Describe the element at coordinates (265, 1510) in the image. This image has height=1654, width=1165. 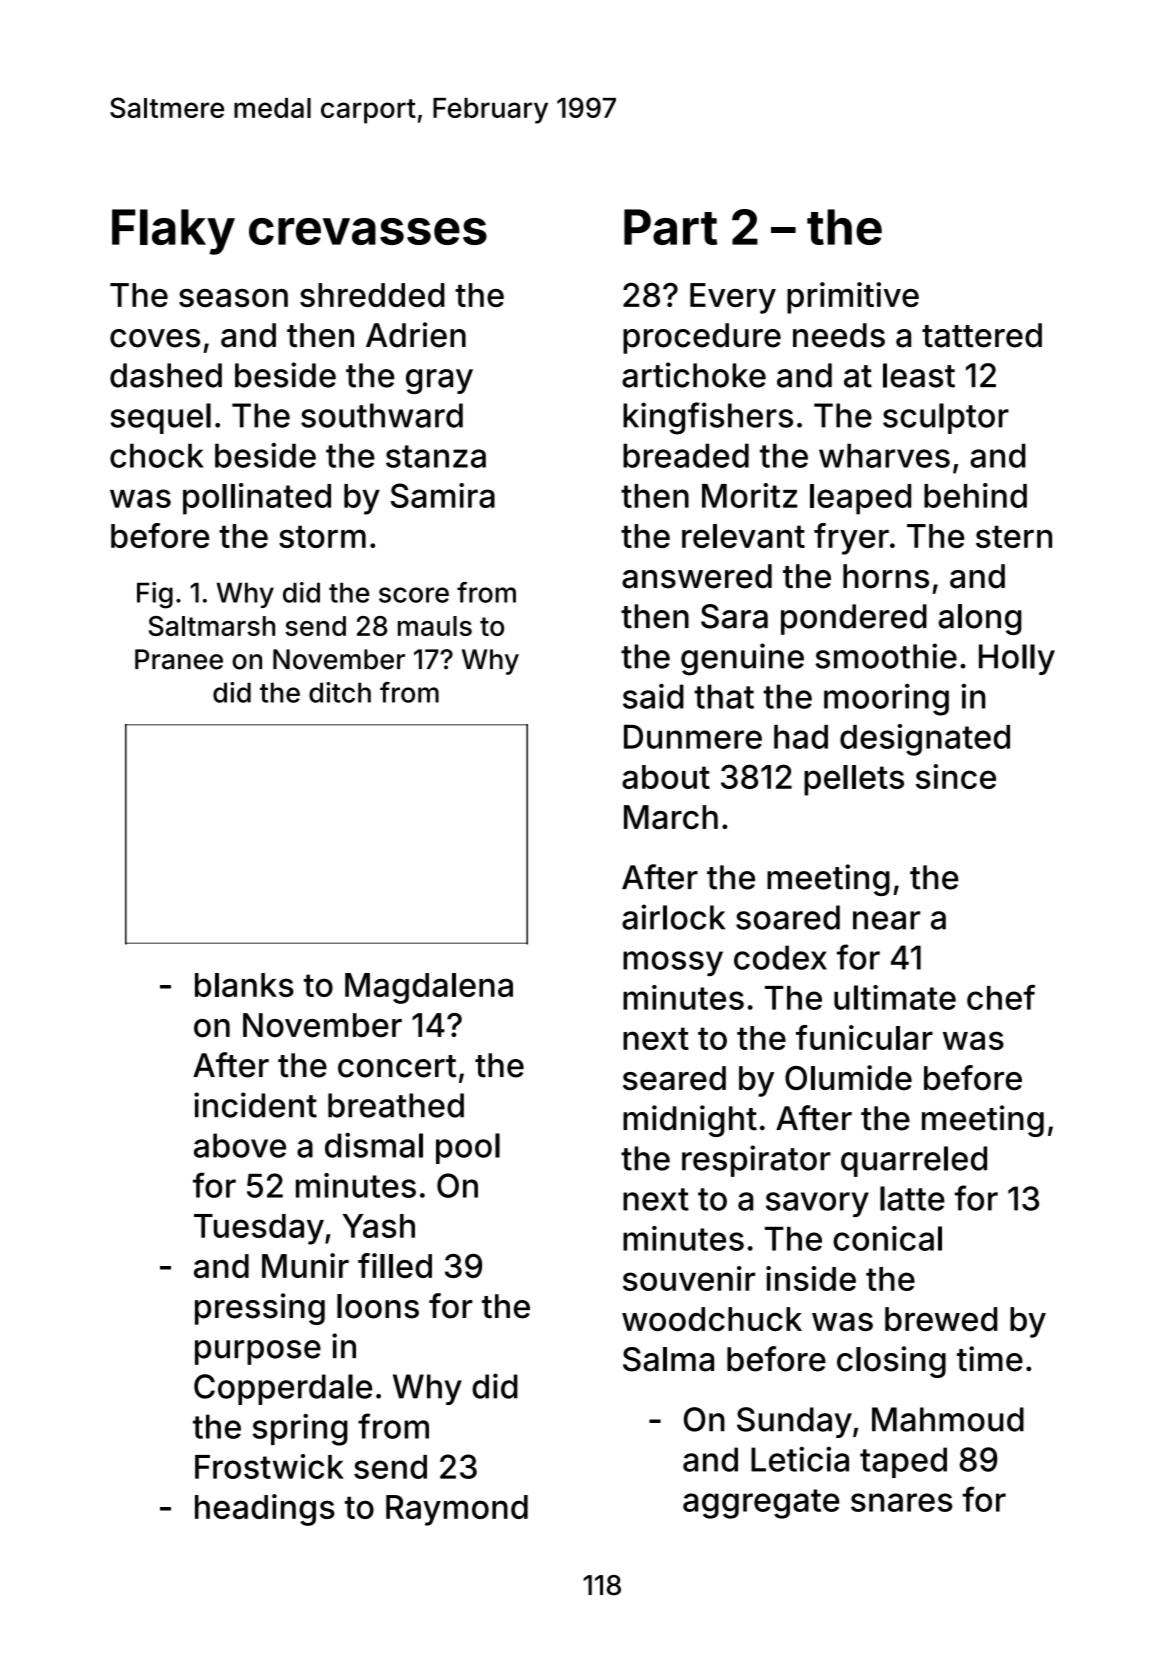
I see `headings` at that location.
